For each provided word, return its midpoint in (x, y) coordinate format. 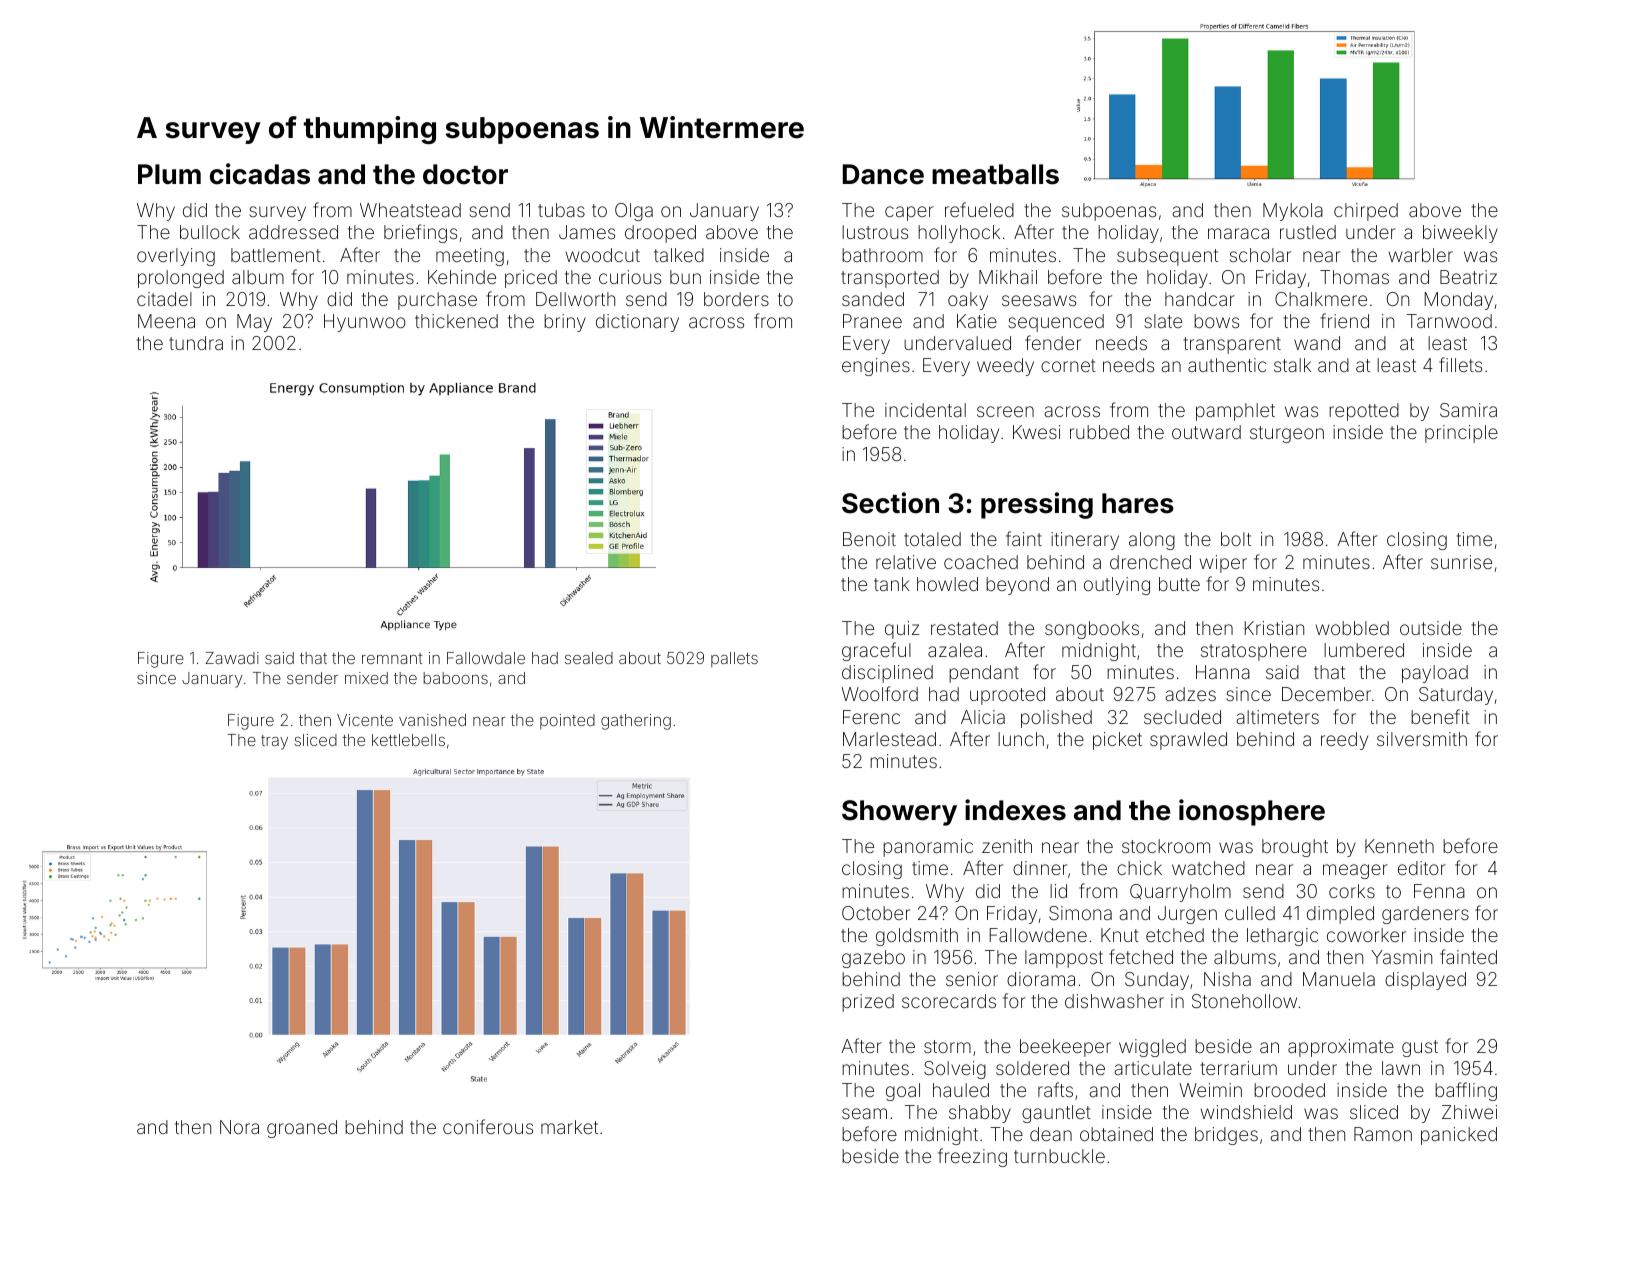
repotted (1364, 412)
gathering (636, 722)
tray (274, 742)
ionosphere (1252, 812)
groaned (302, 1129)
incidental (925, 410)
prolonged (181, 279)
